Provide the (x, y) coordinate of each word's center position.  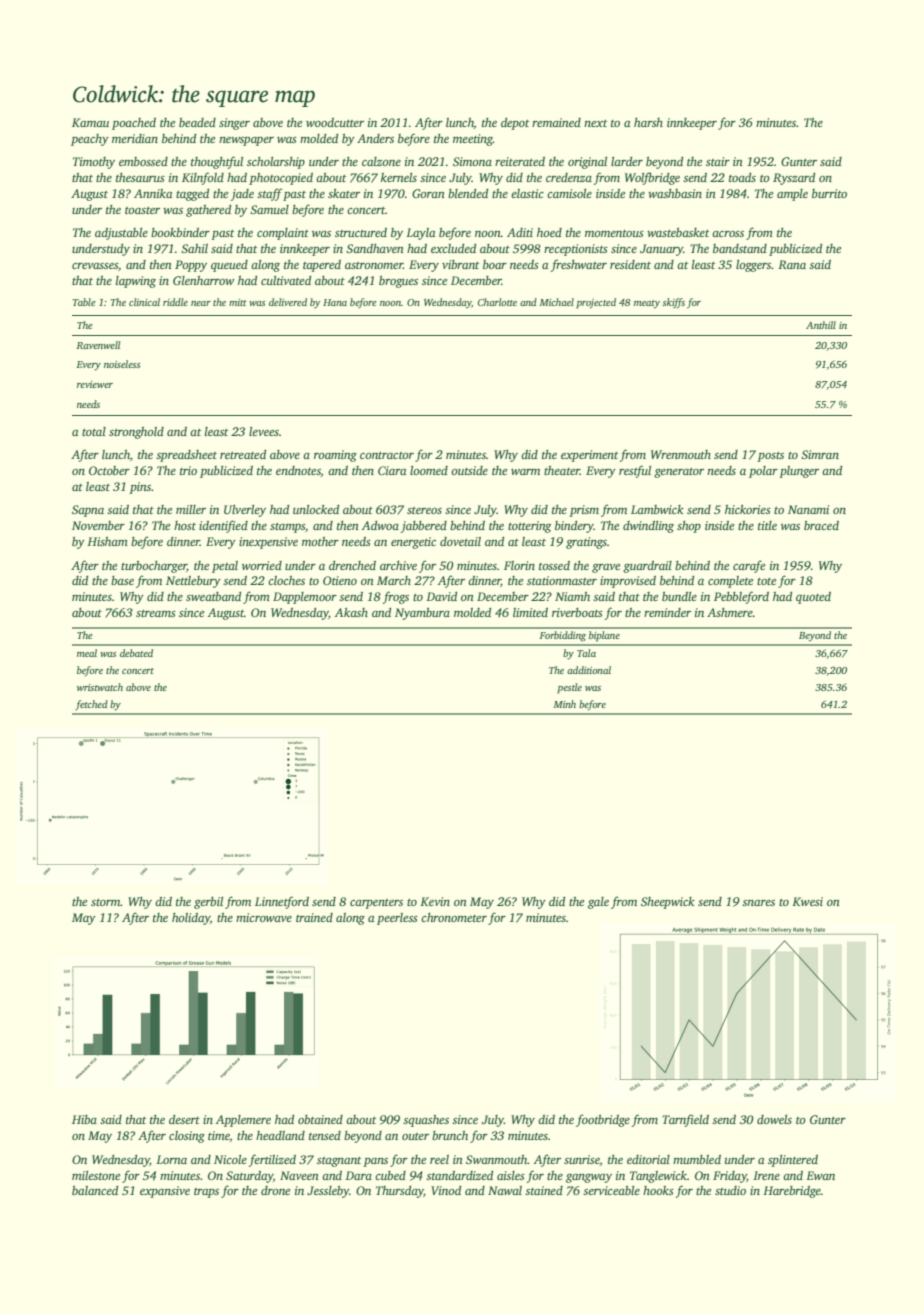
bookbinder (180, 232)
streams (156, 613)
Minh (565, 704)
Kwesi (807, 901)
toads (742, 177)
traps (206, 1193)
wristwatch (100, 687)
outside (469, 470)
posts (770, 457)
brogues (398, 282)
